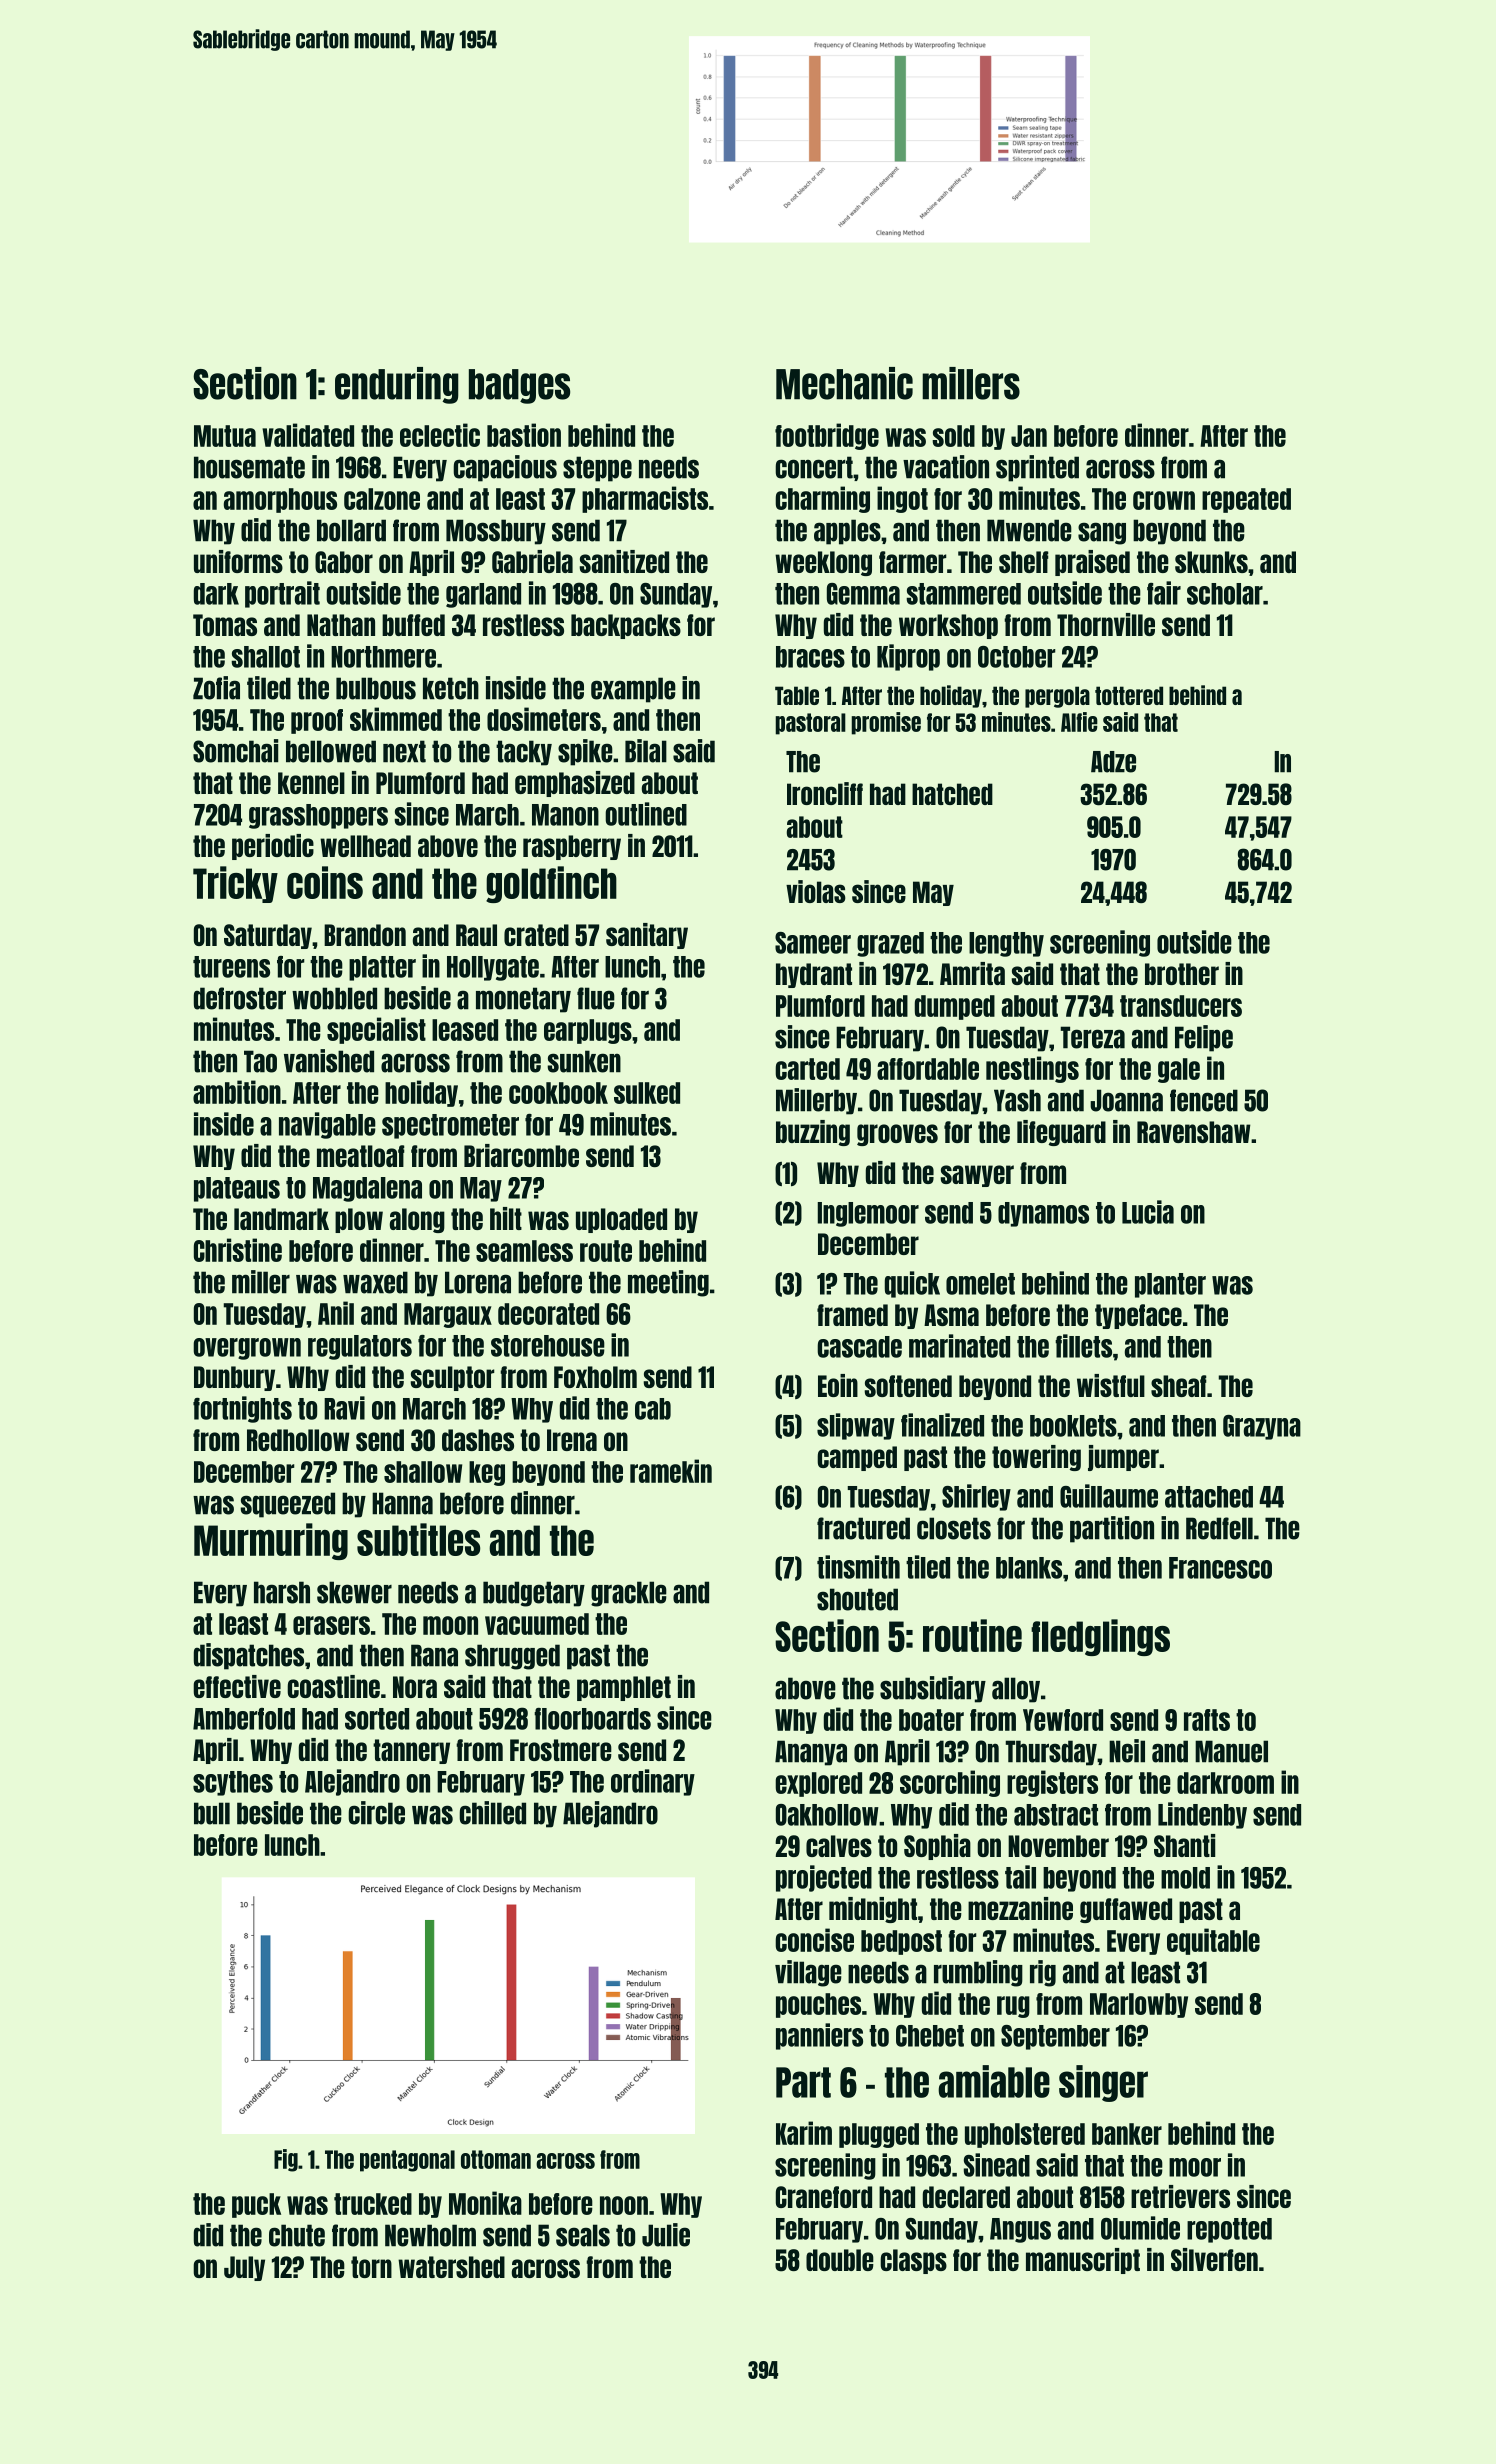 This image has width=1496, height=2464. What do you see at coordinates (465, 1030) in the image?
I see `leased` at bounding box center [465, 1030].
